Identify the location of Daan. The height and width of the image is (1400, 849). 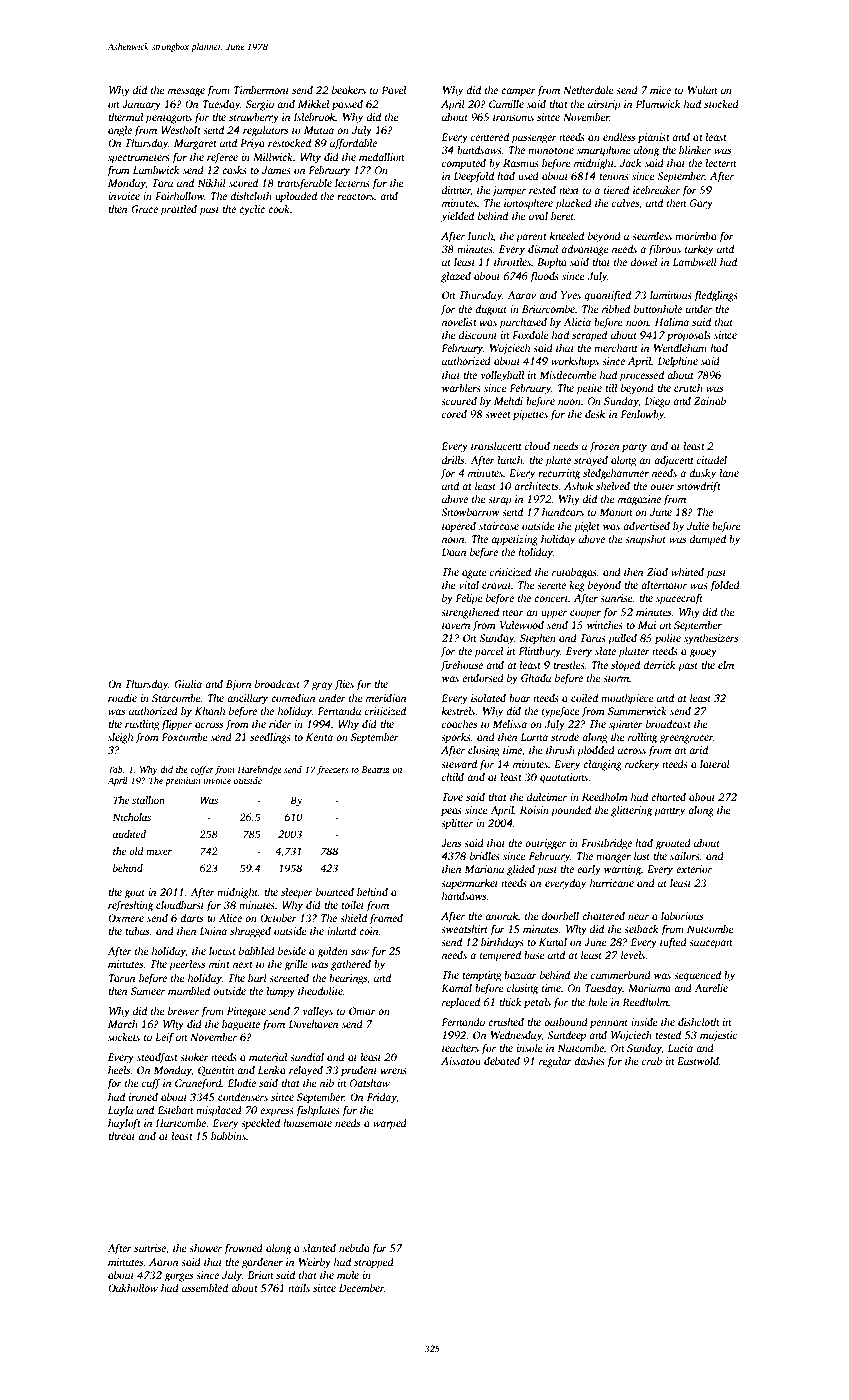
(454, 552).
